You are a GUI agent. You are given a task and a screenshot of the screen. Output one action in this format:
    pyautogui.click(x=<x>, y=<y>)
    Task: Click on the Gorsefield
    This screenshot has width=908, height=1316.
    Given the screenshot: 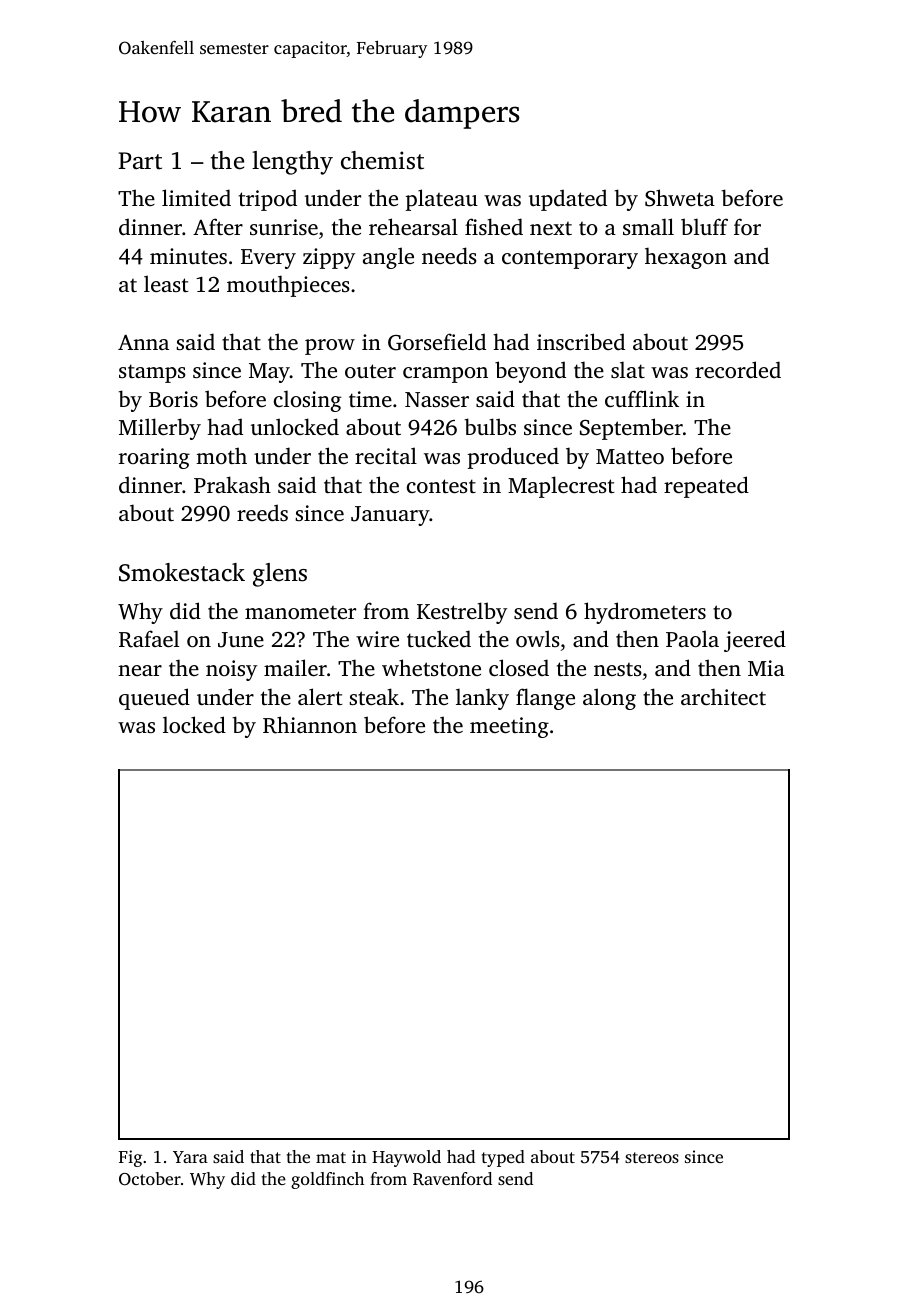 What is the action you would take?
    pyautogui.click(x=437, y=342)
